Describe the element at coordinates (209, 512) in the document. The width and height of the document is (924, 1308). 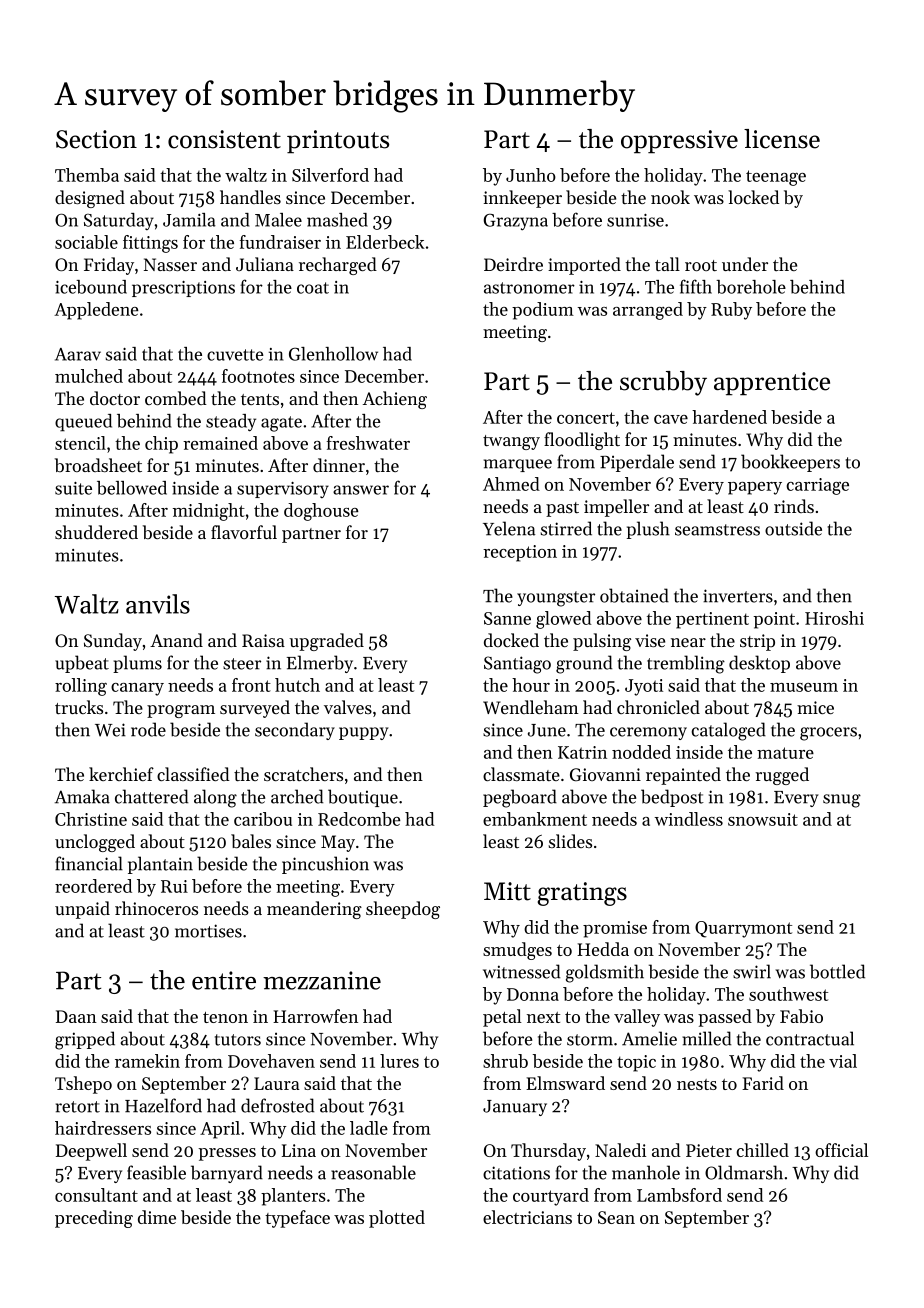
I see `midnight` at that location.
